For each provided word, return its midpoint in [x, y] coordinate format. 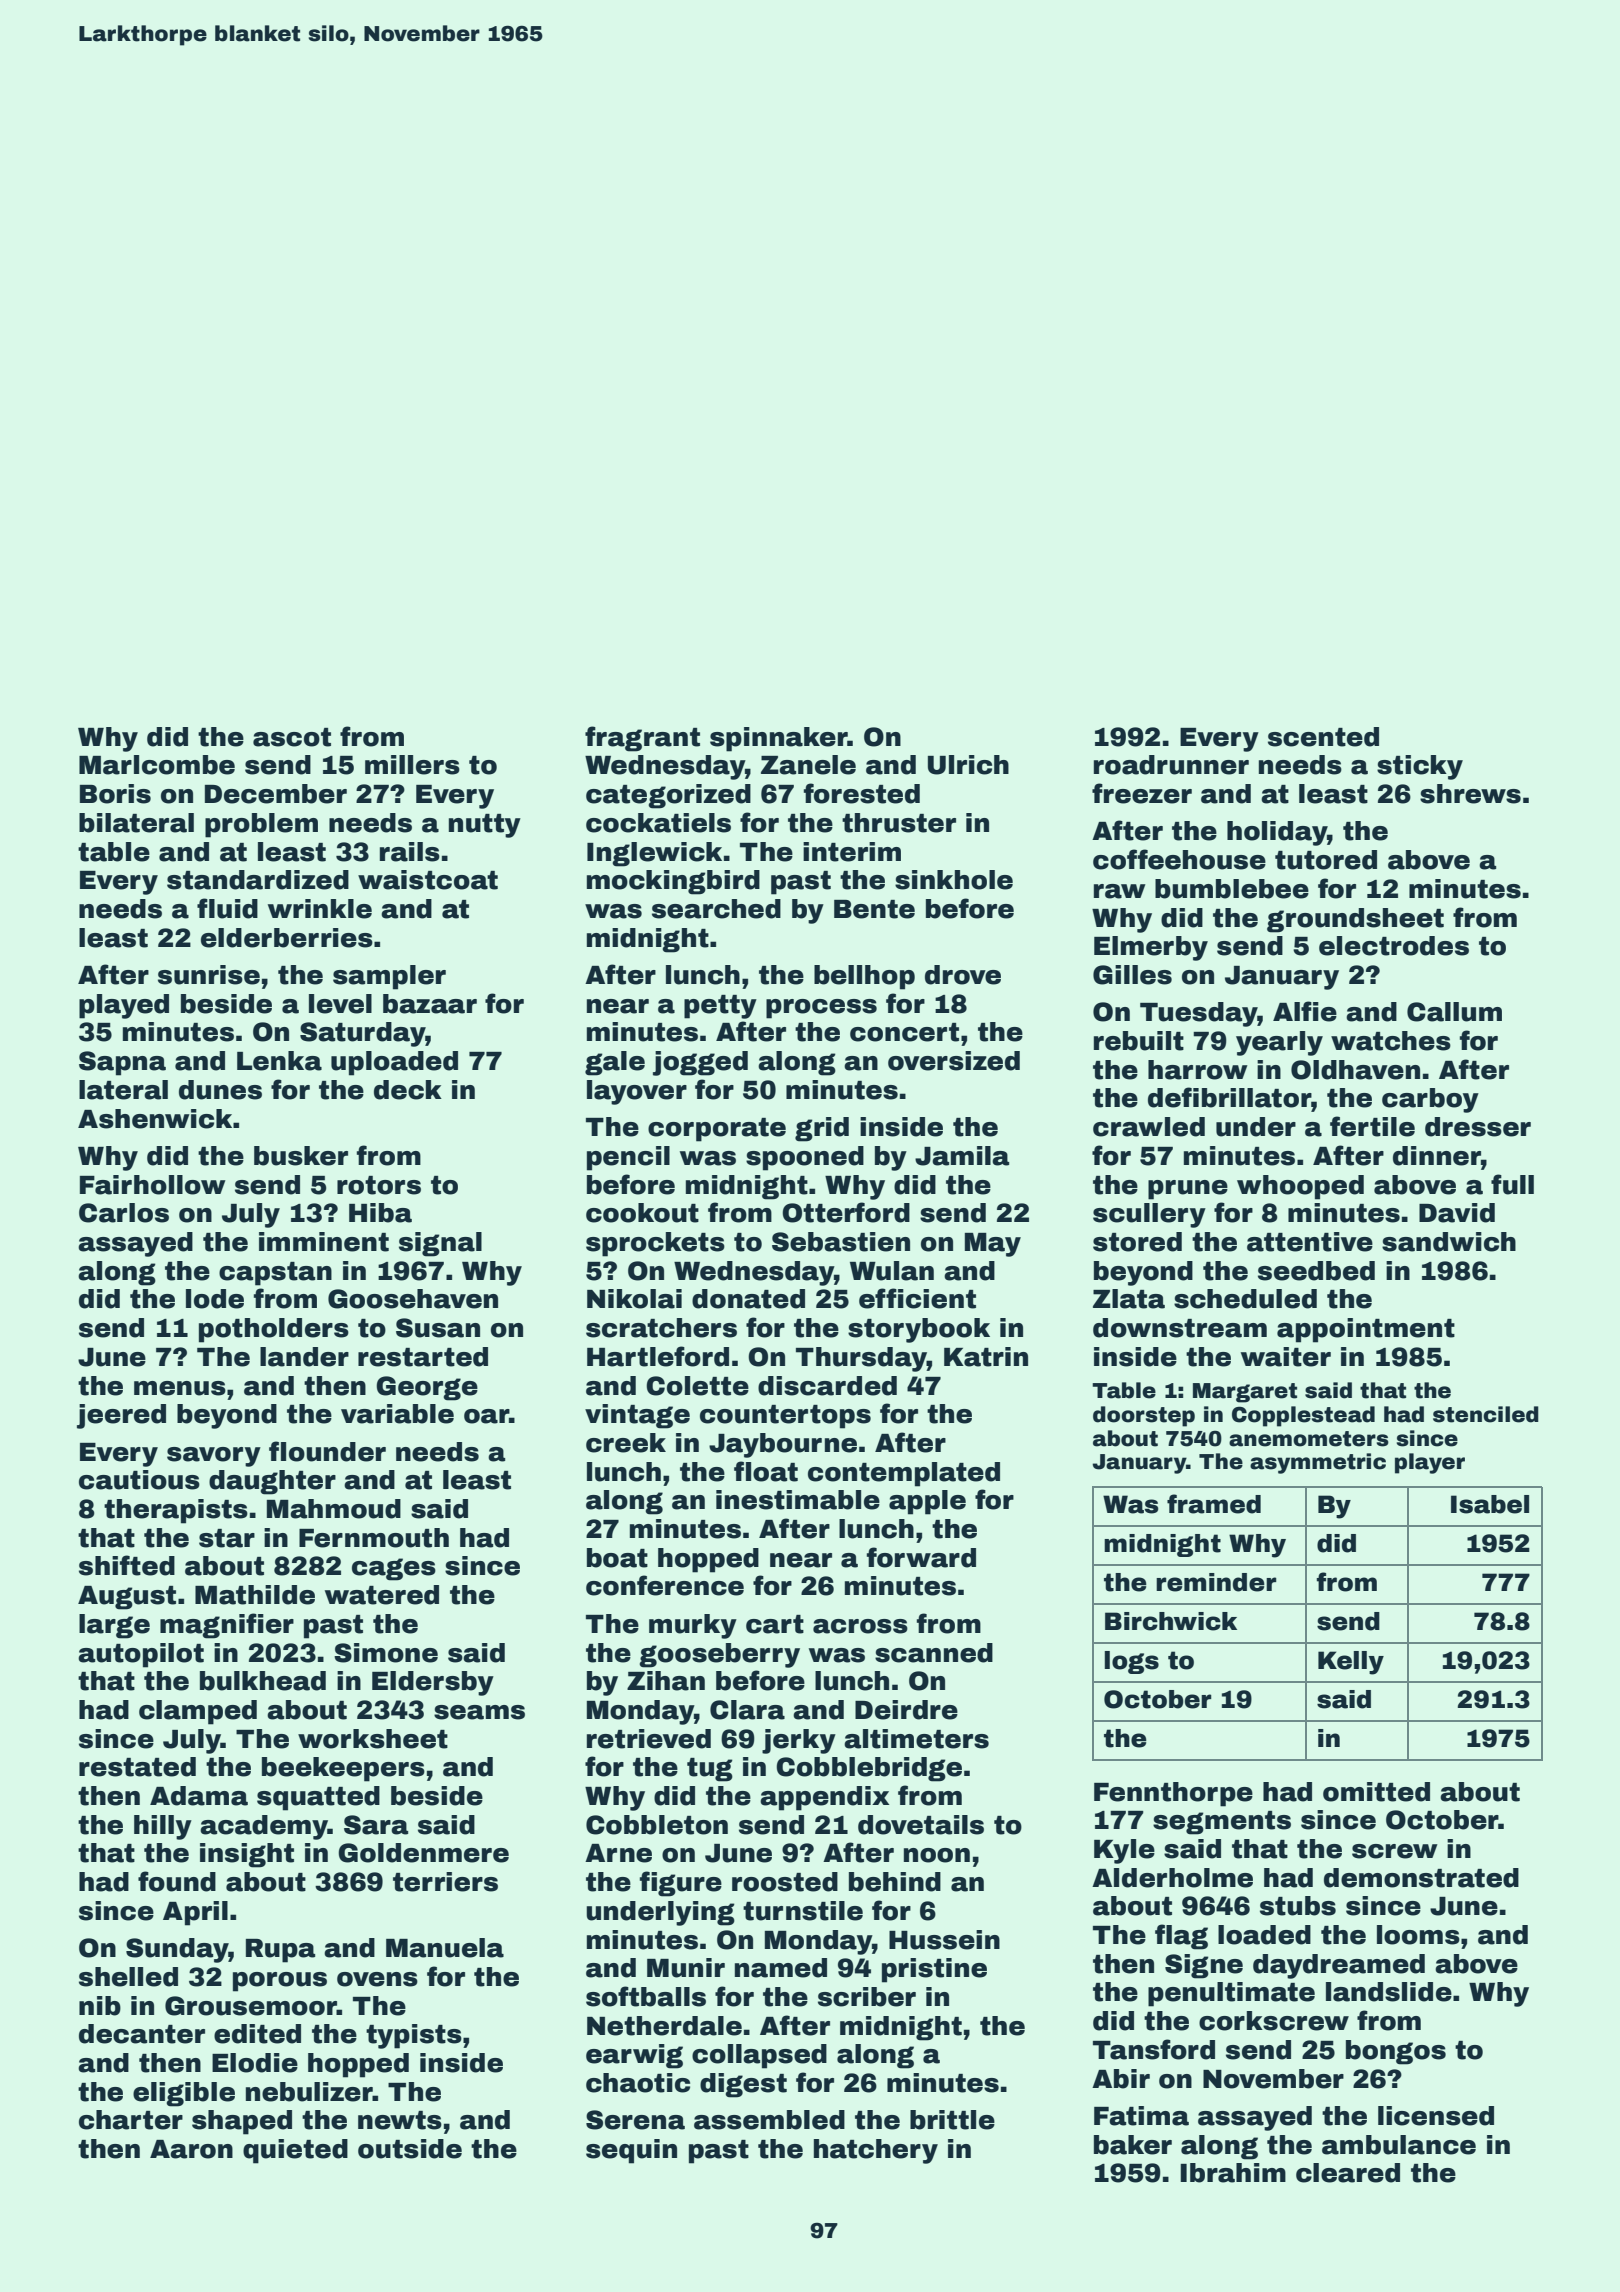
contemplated [904, 1474]
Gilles [1132, 975]
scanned [934, 1653]
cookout [642, 1213]
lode [215, 1299]
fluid [227, 908]
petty [720, 1007]
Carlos [124, 1213]
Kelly [1351, 1663]
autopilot [141, 1655]
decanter [142, 2034]
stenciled [1486, 1414]
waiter [1286, 1357]
